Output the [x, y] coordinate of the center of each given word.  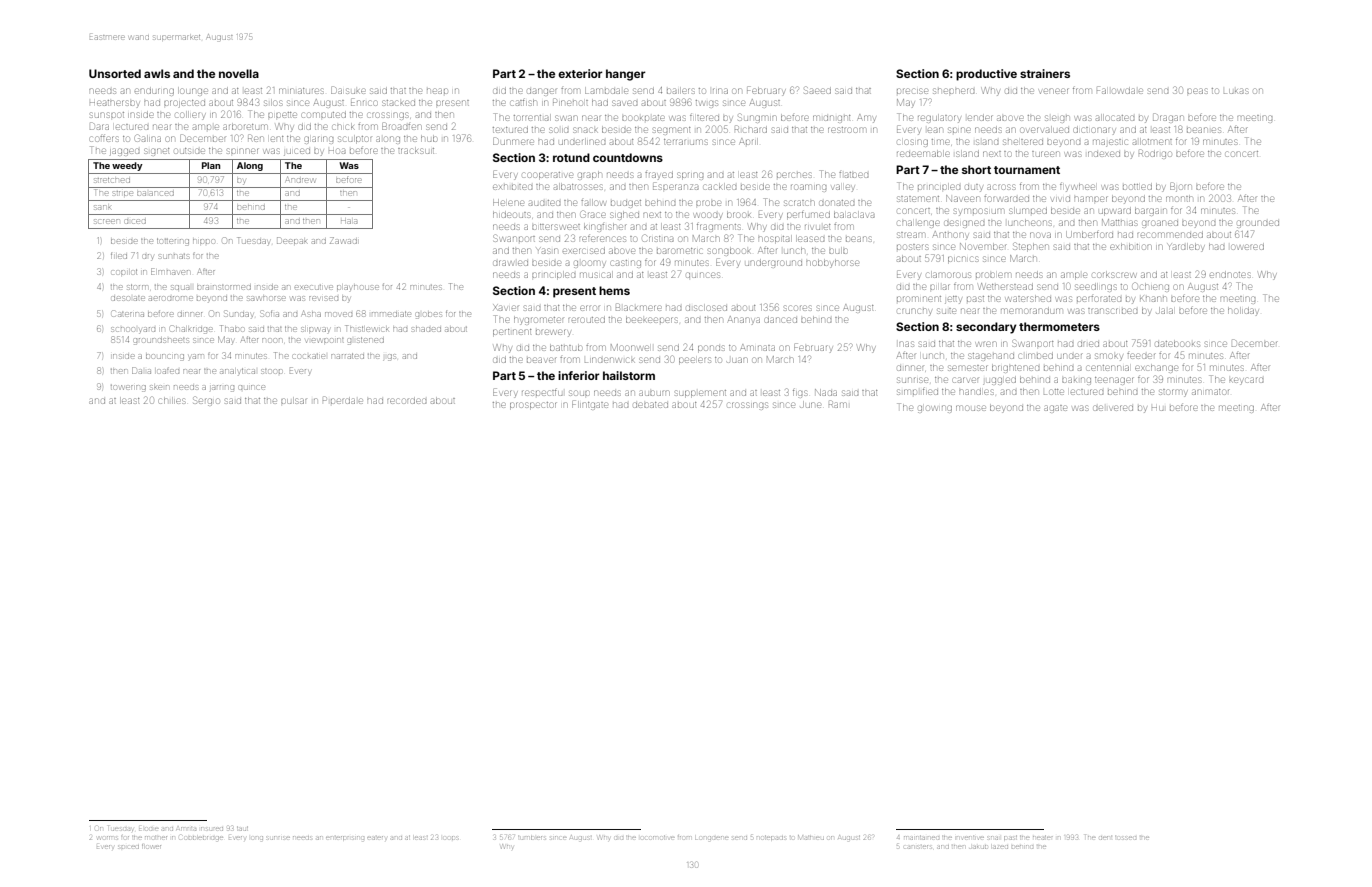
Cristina [658, 238]
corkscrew [1114, 275]
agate [1055, 409]
